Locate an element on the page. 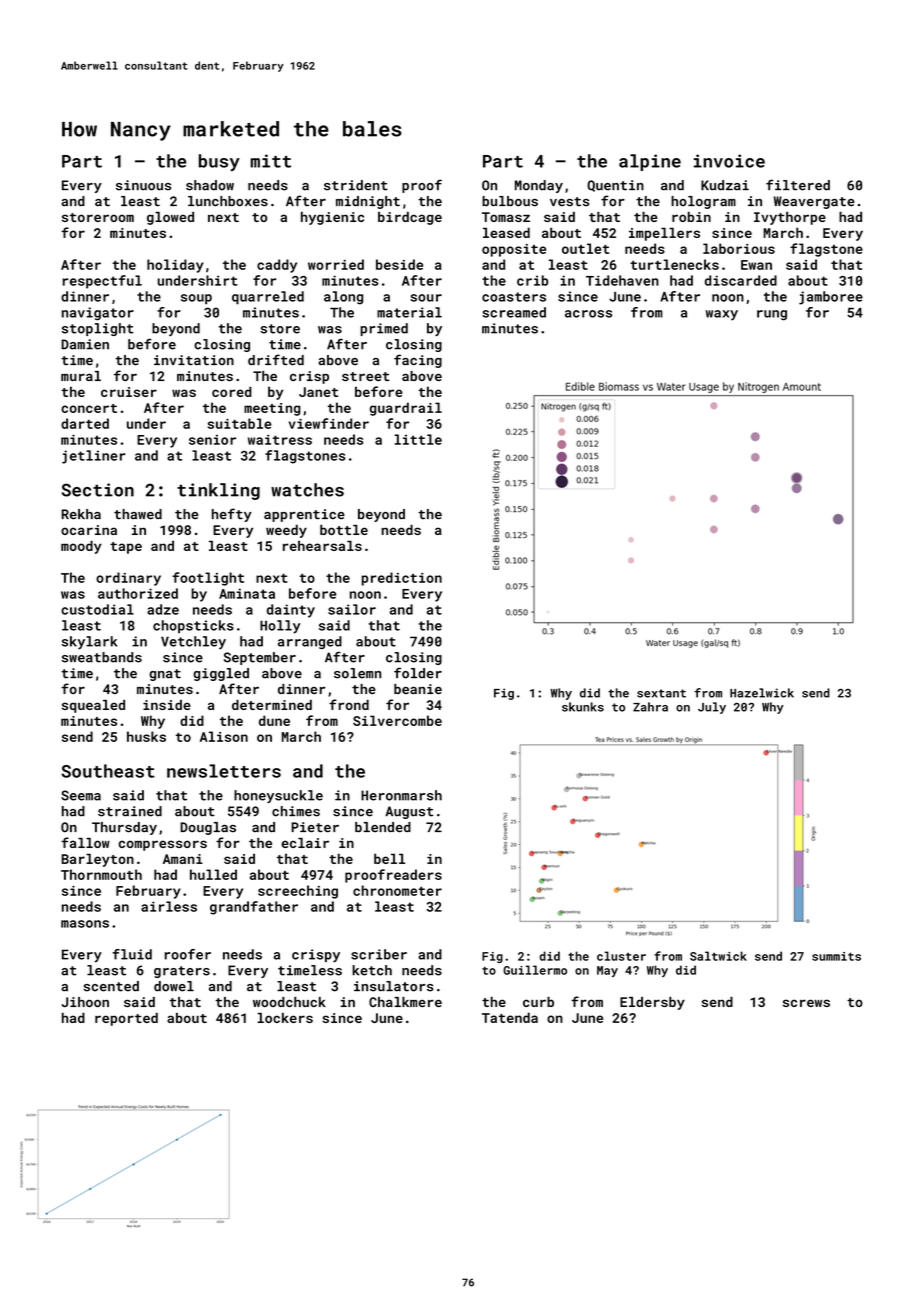 The height and width of the page is (1308, 924). alpine is located at coordinates (650, 162).
